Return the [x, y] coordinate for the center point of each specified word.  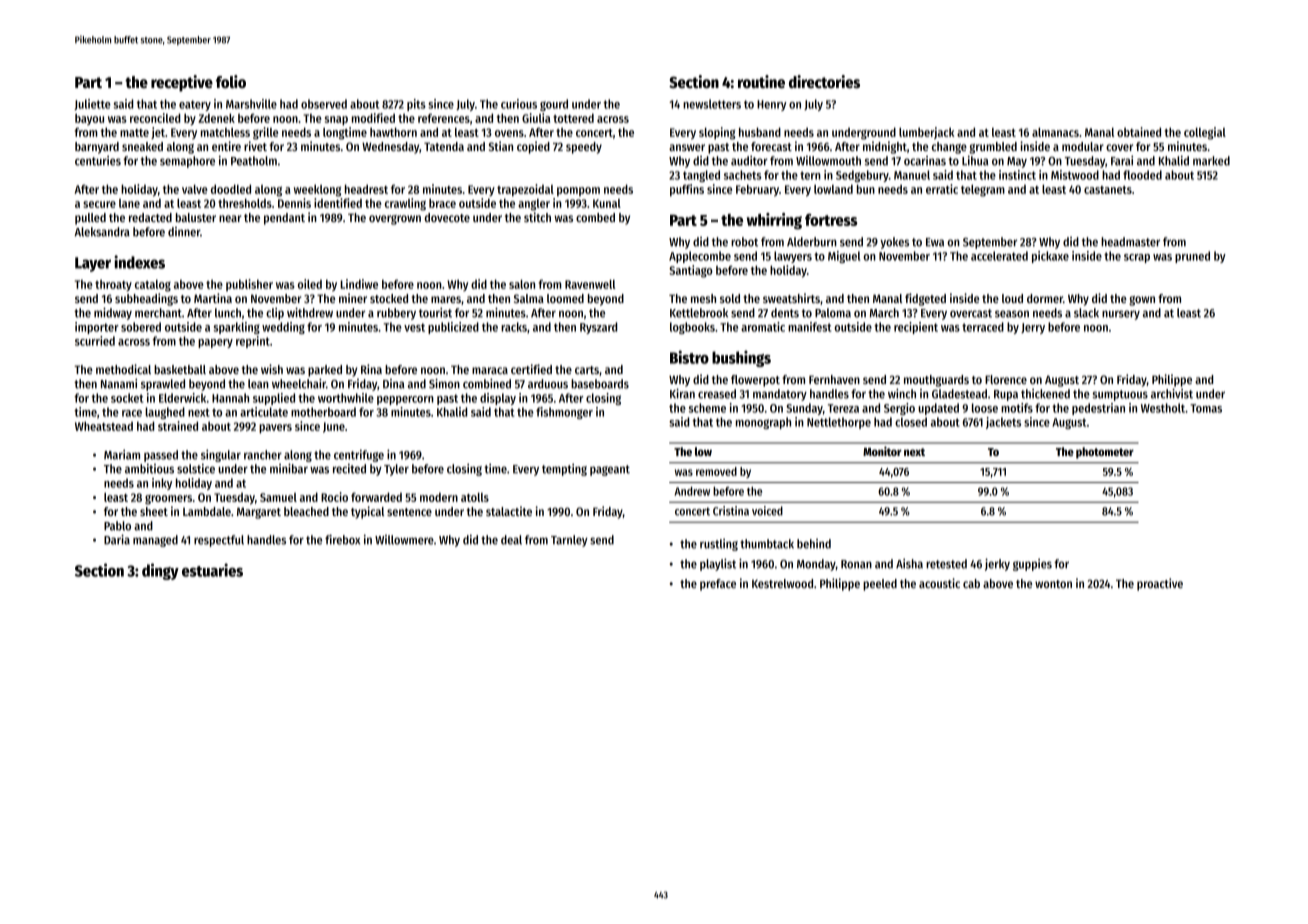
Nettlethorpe [839, 423]
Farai [1122, 160]
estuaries [212, 570]
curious [519, 104]
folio [231, 81]
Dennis [294, 203]
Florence [1006, 379]
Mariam [122, 454]
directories [824, 81]
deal [511, 540]
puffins [687, 190]
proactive [1160, 584]
